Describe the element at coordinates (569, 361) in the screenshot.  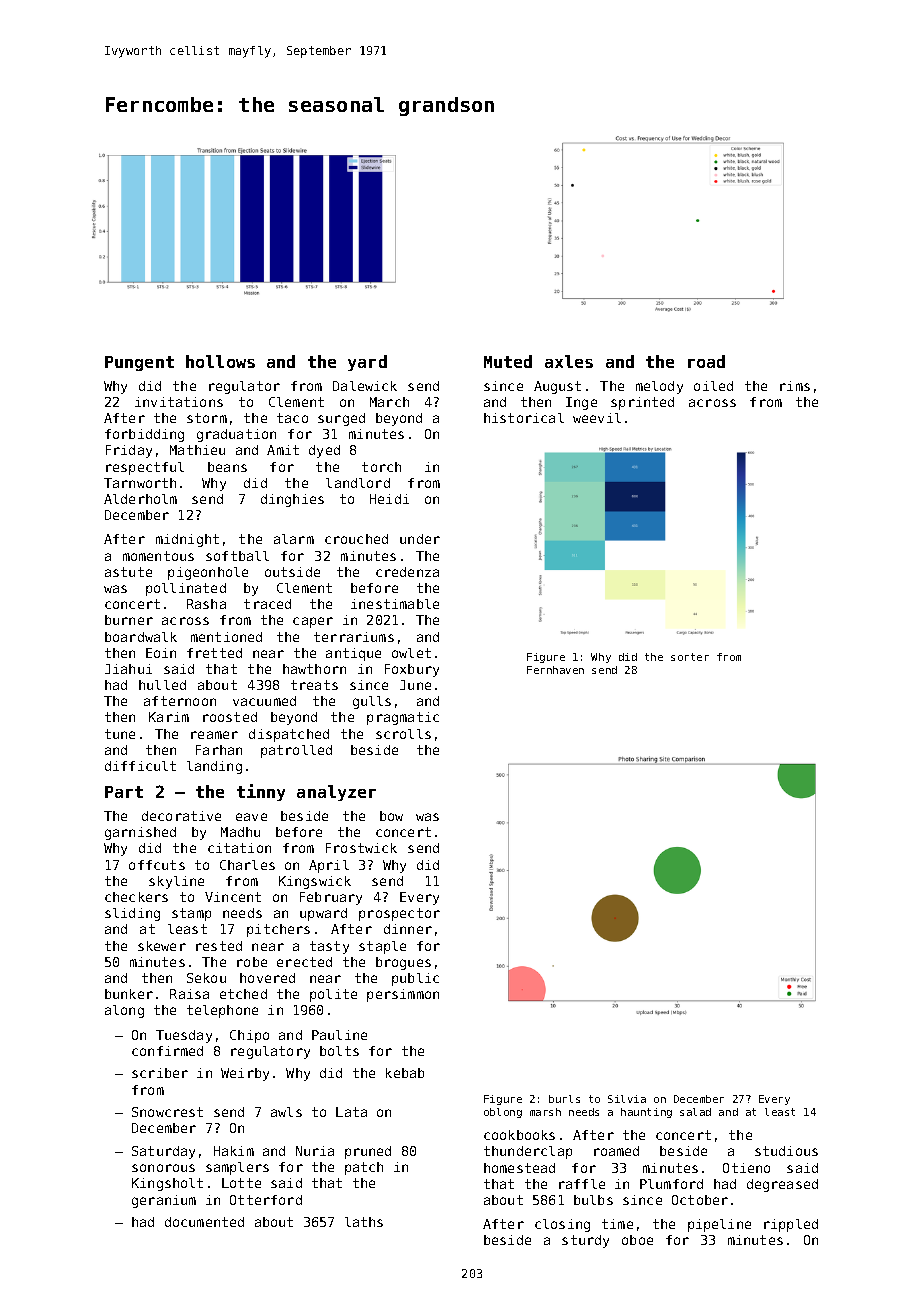
I see `axles` at that location.
